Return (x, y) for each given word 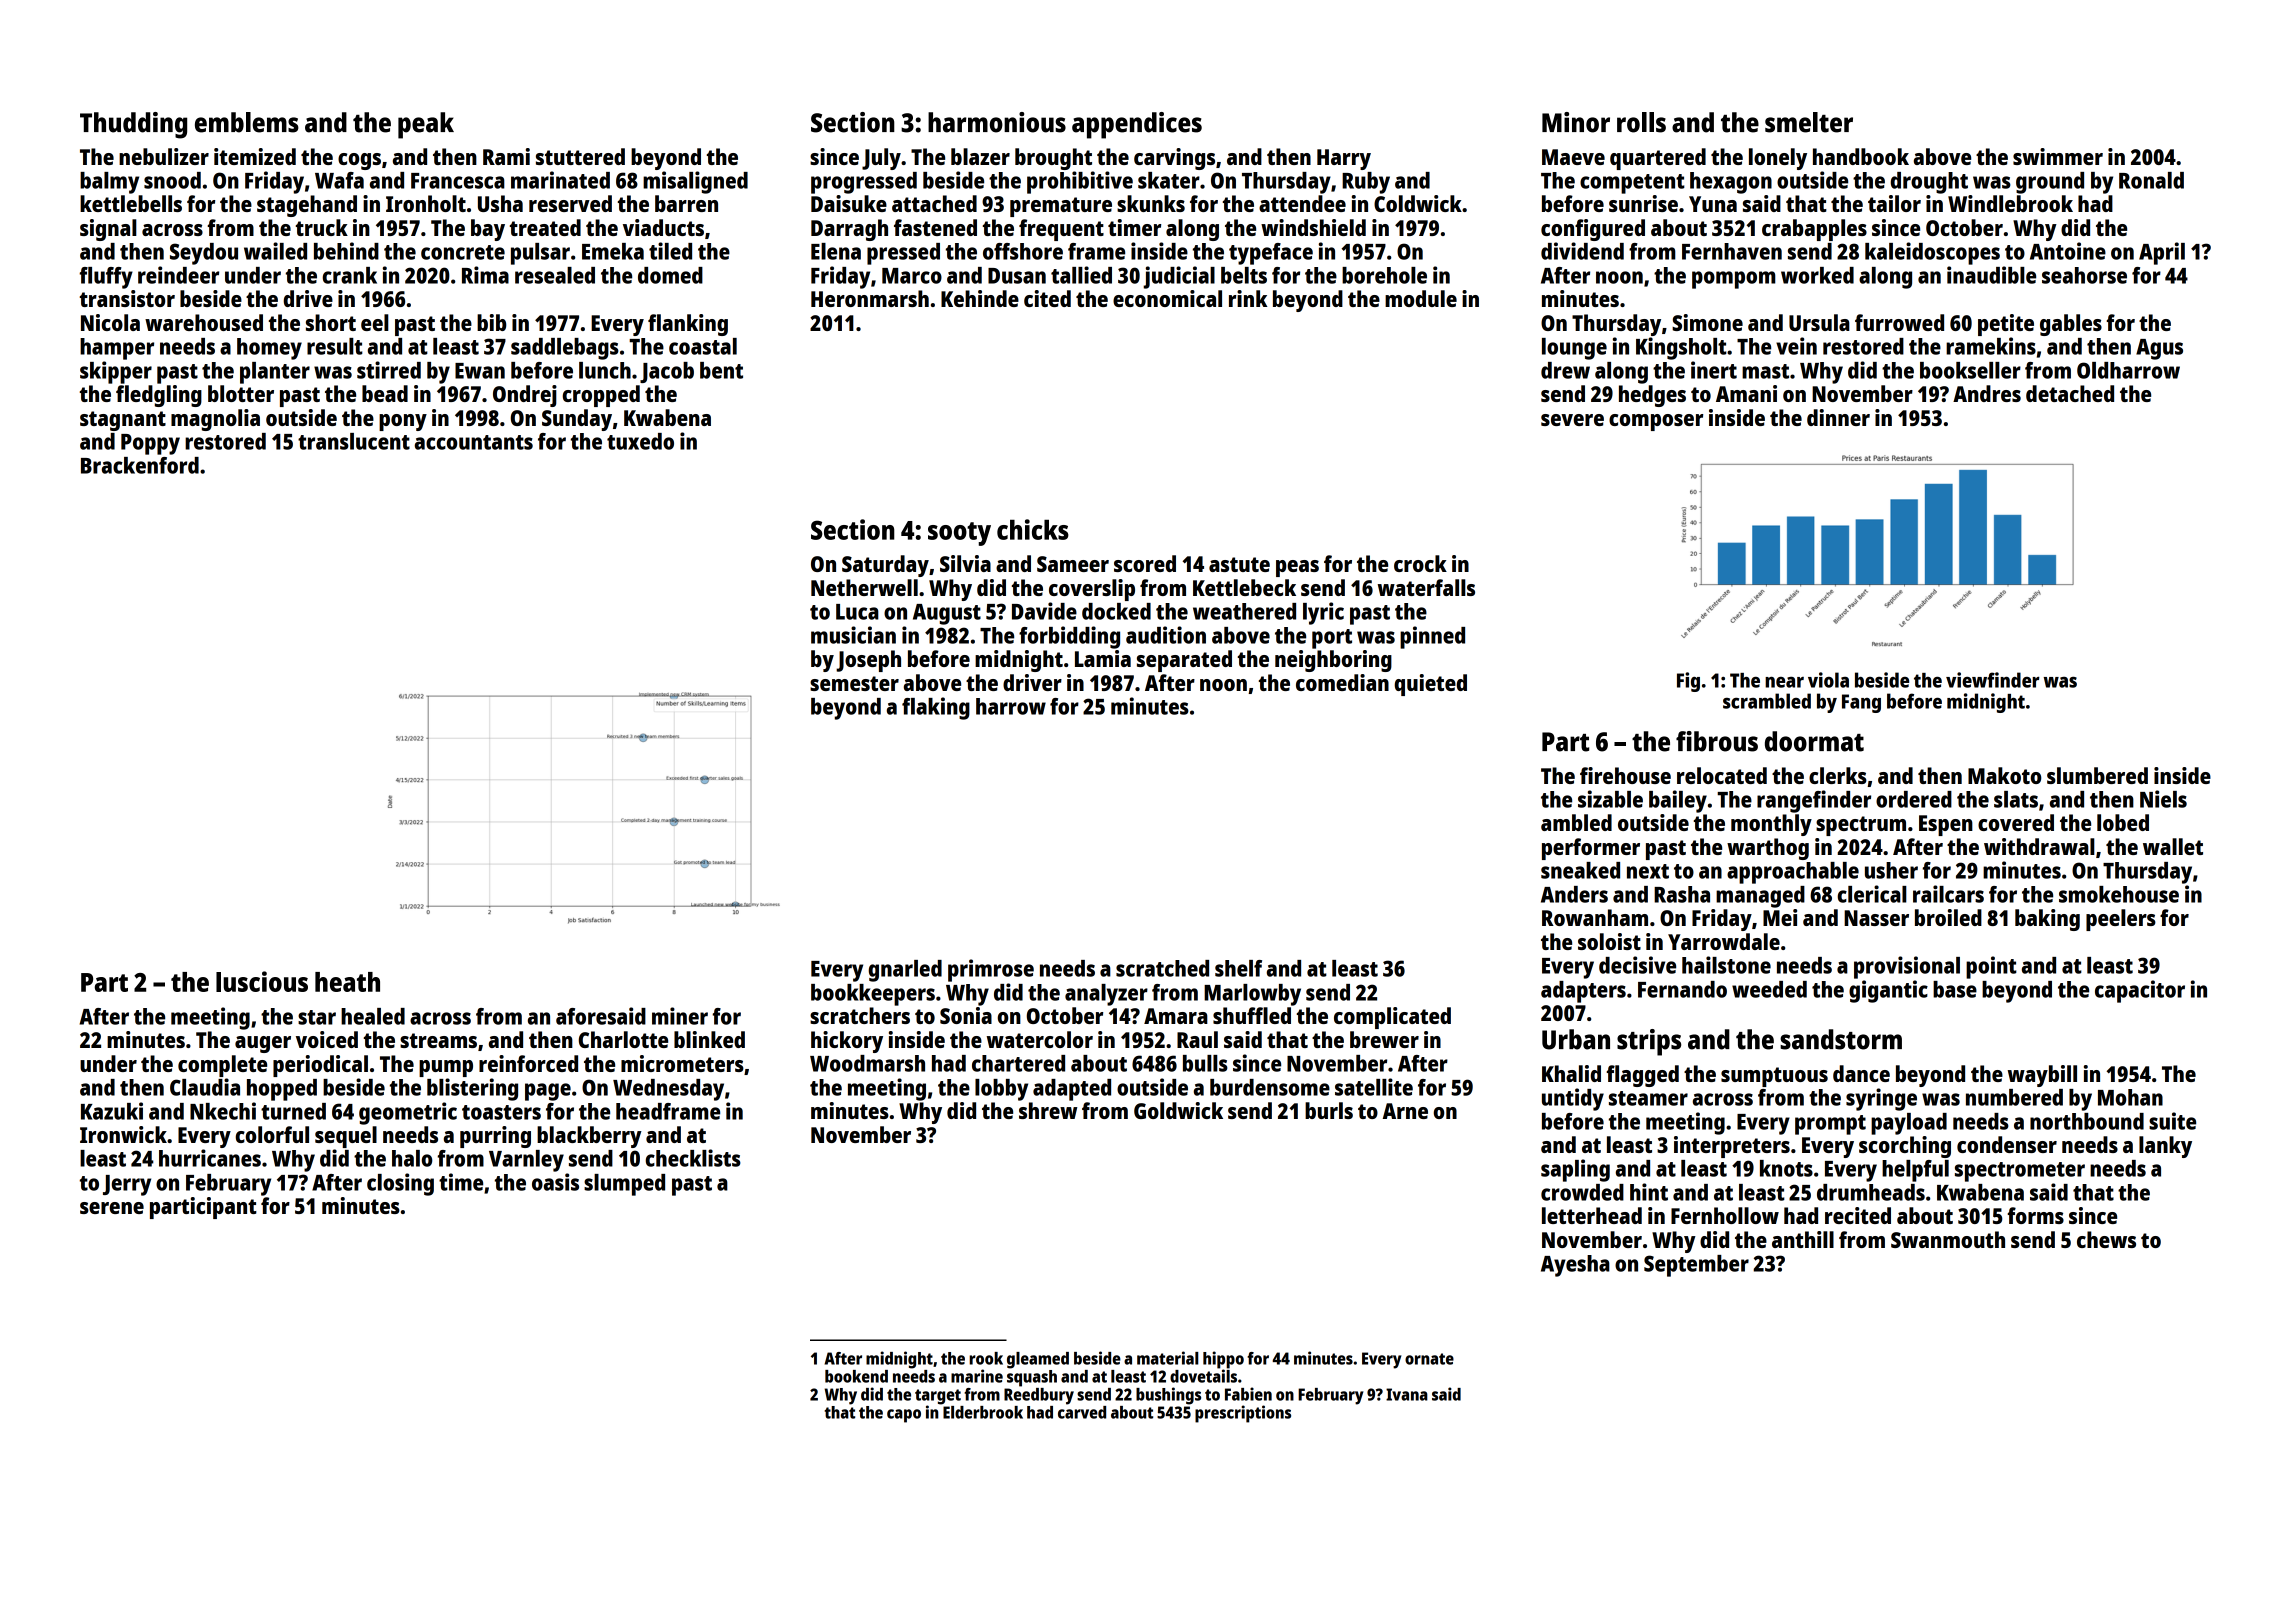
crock (1420, 563)
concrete (463, 252)
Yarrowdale (1724, 941)
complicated (1392, 1018)
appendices (1137, 125)
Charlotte (623, 1039)
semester (854, 683)
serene (112, 1208)
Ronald (2151, 180)
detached (2070, 393)
